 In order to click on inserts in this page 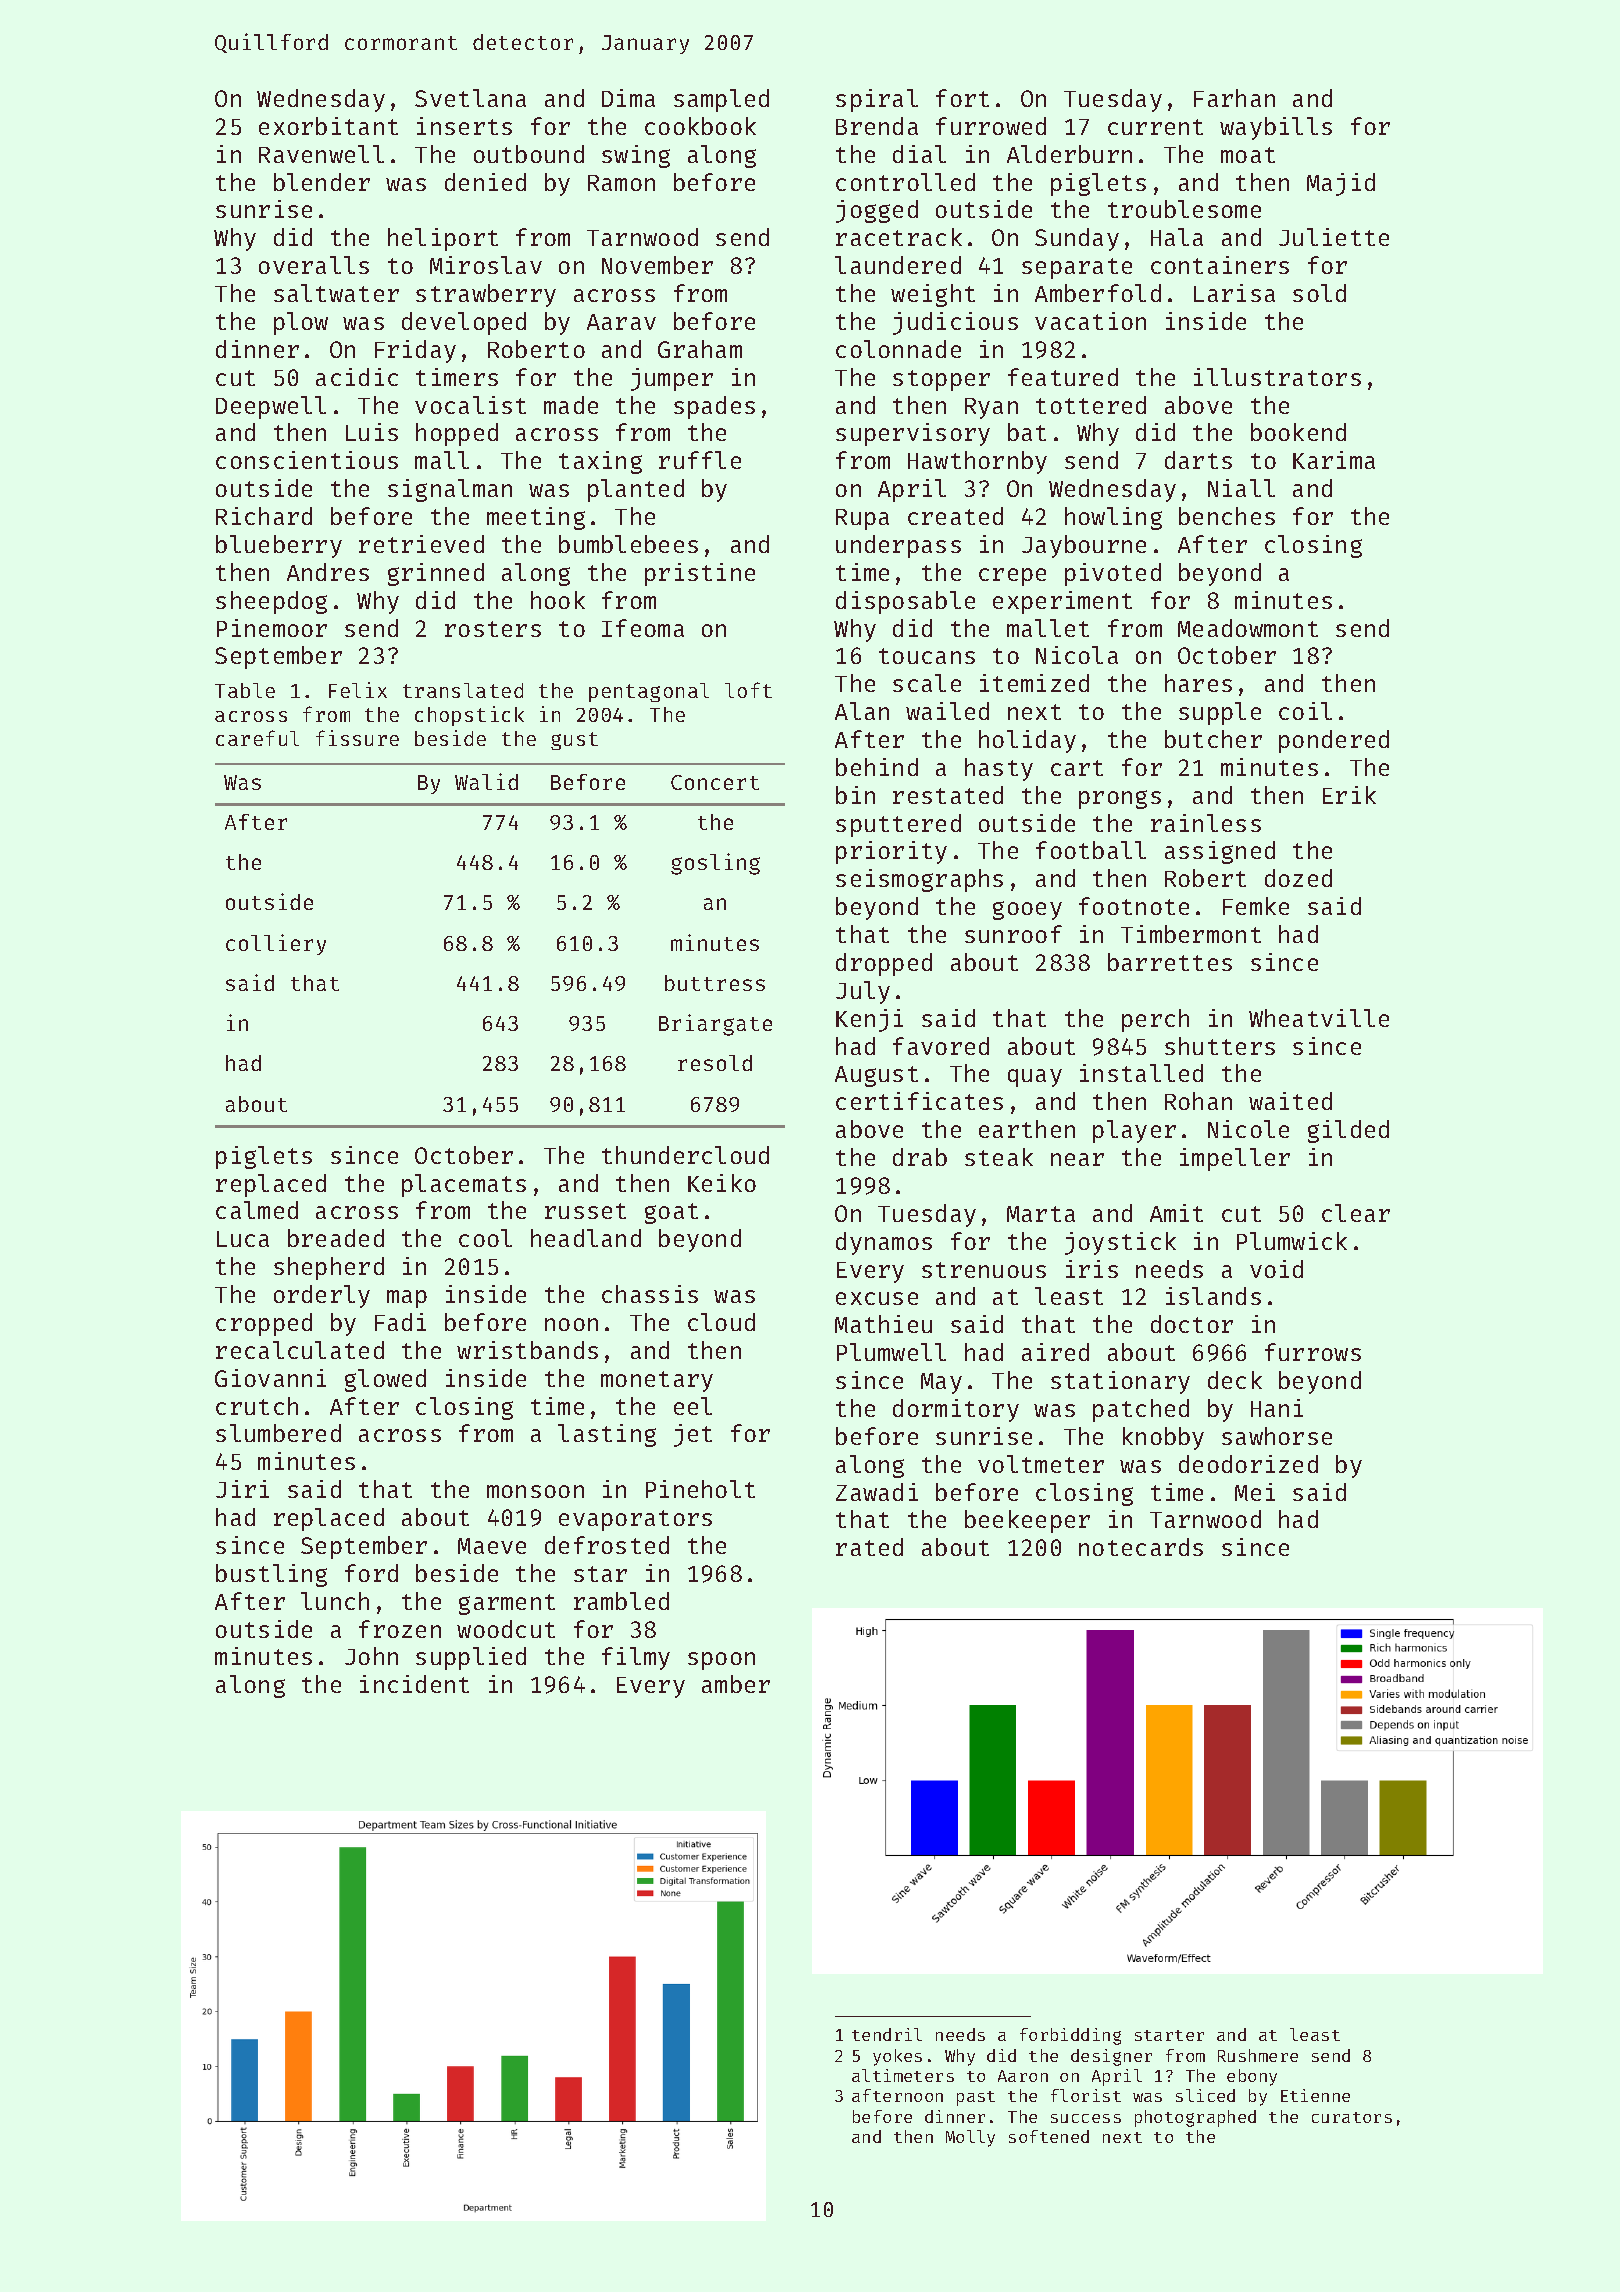, I will do `click(464, 126)`.
